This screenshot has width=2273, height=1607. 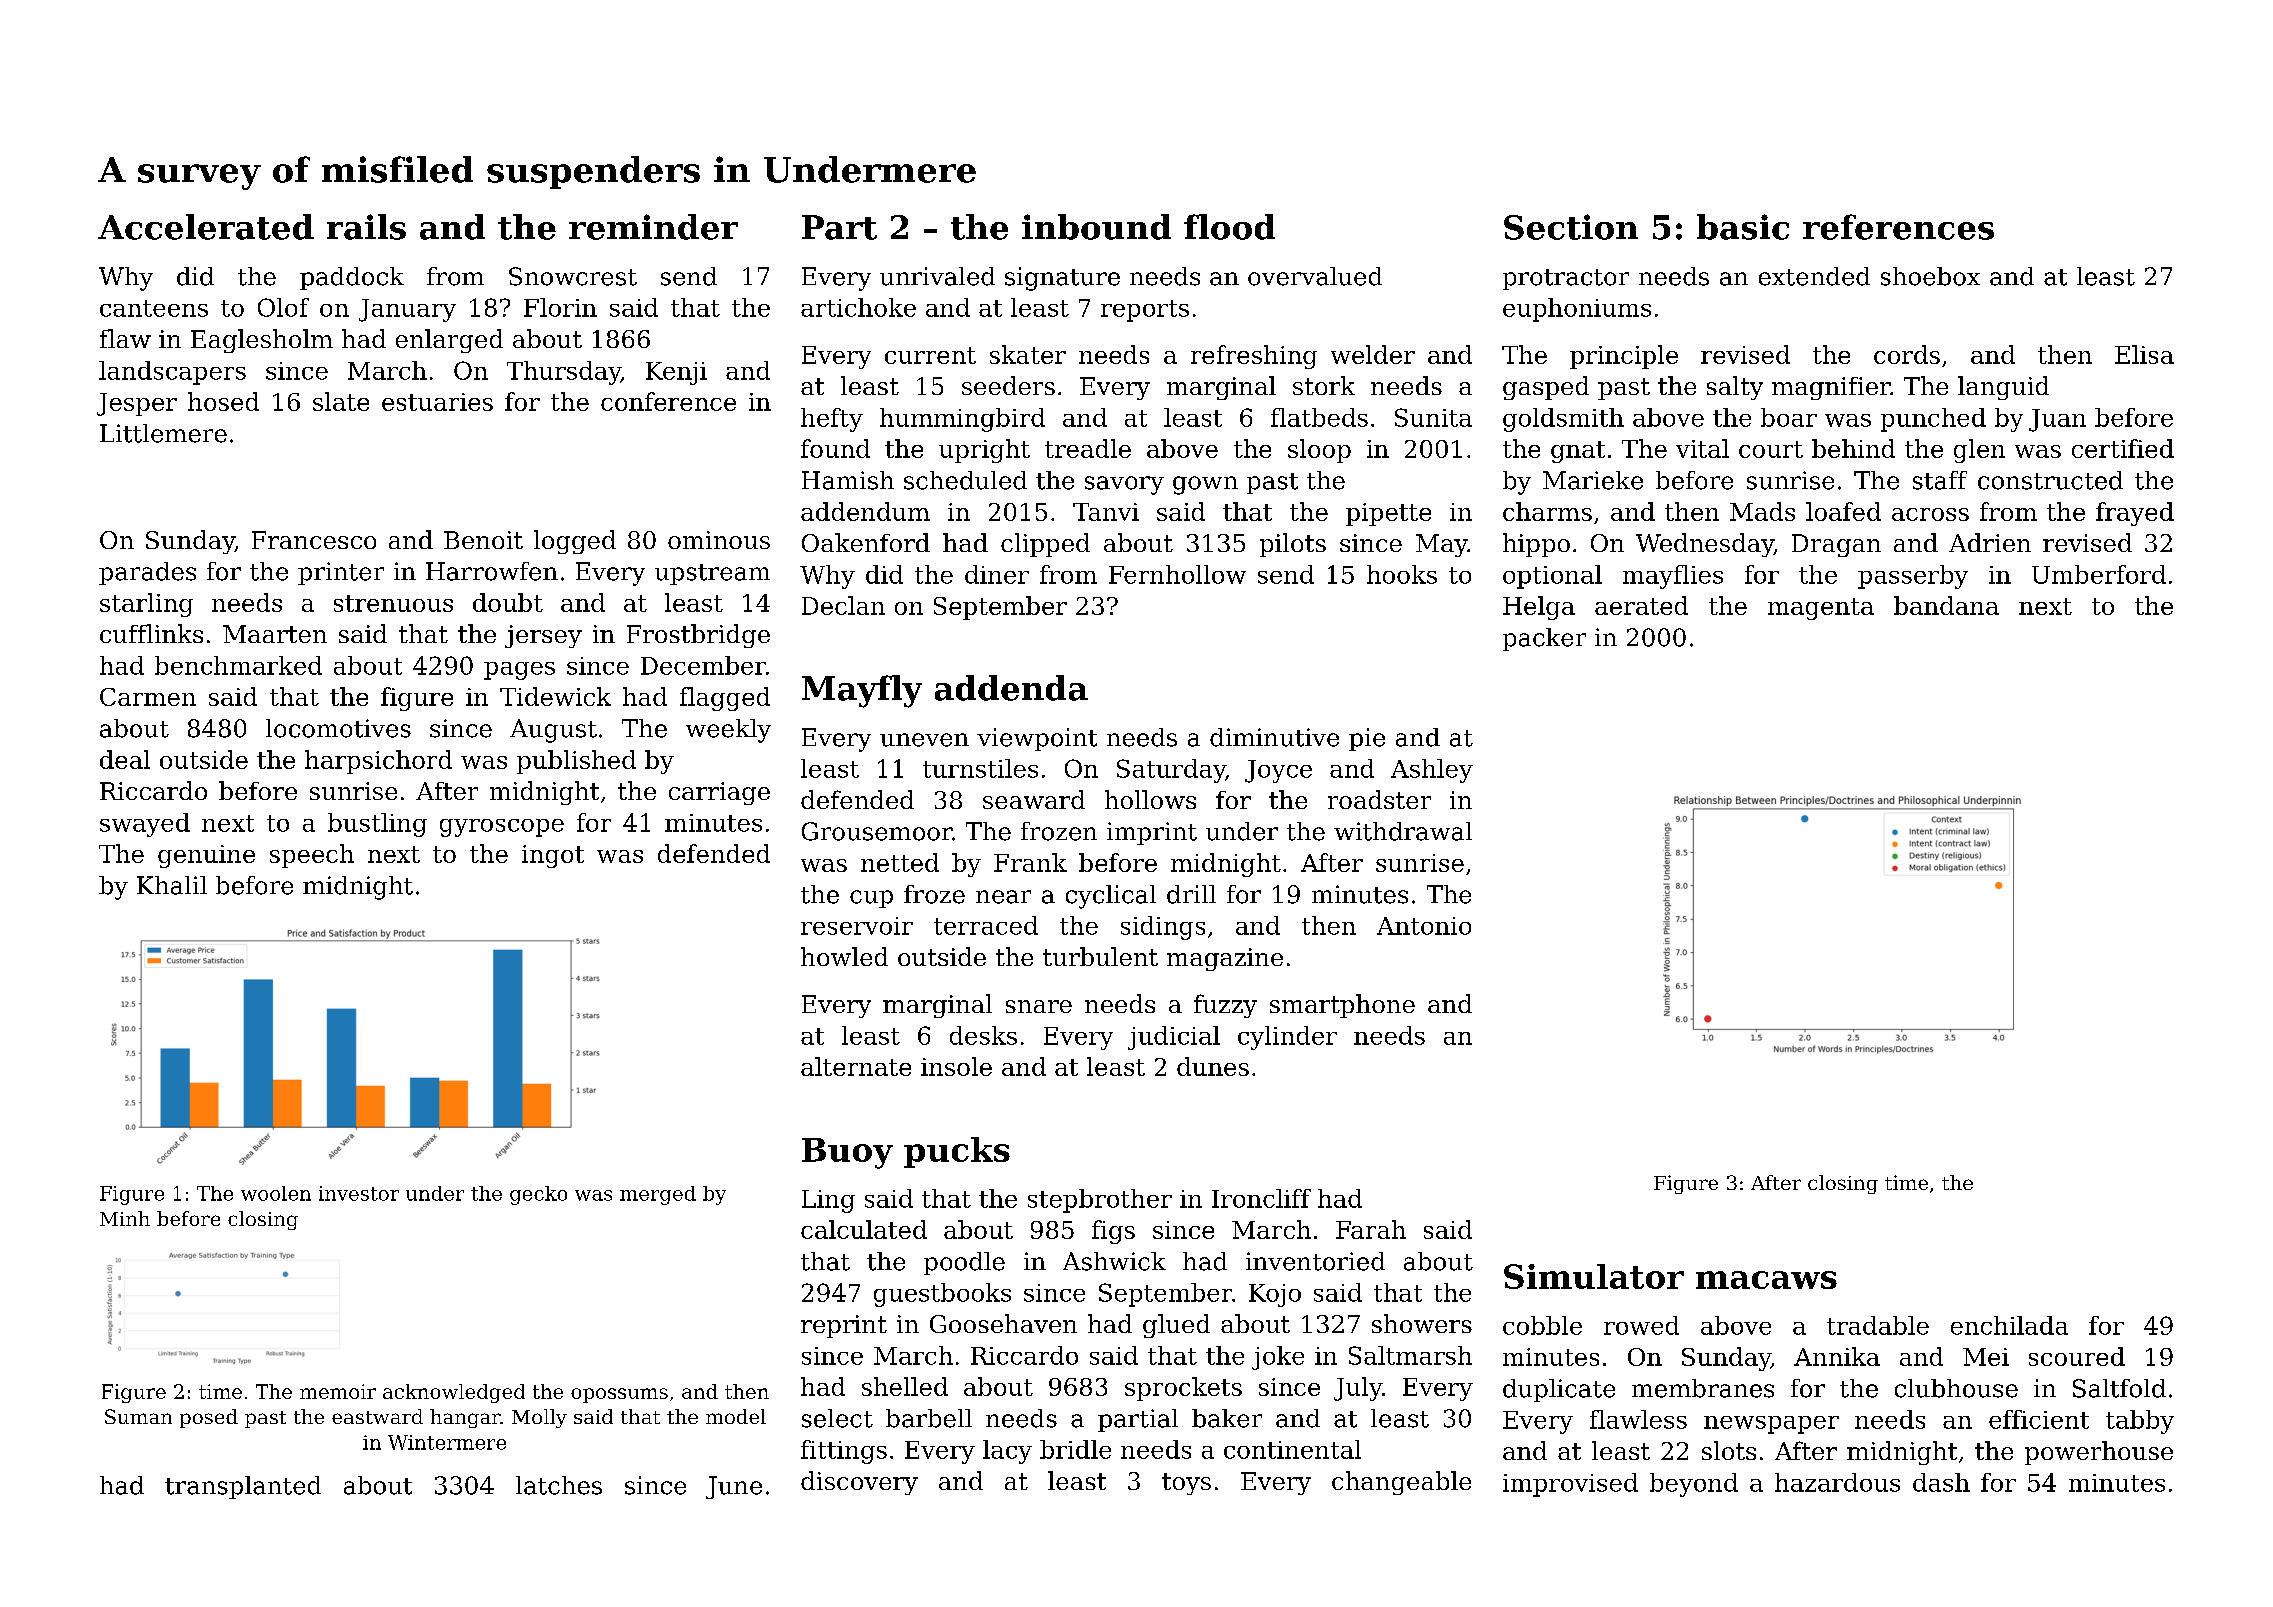 What do you see at coordinates (1424, 926) in the screenshot?
I see `Antonio` at bounding box center [1424, 926].
